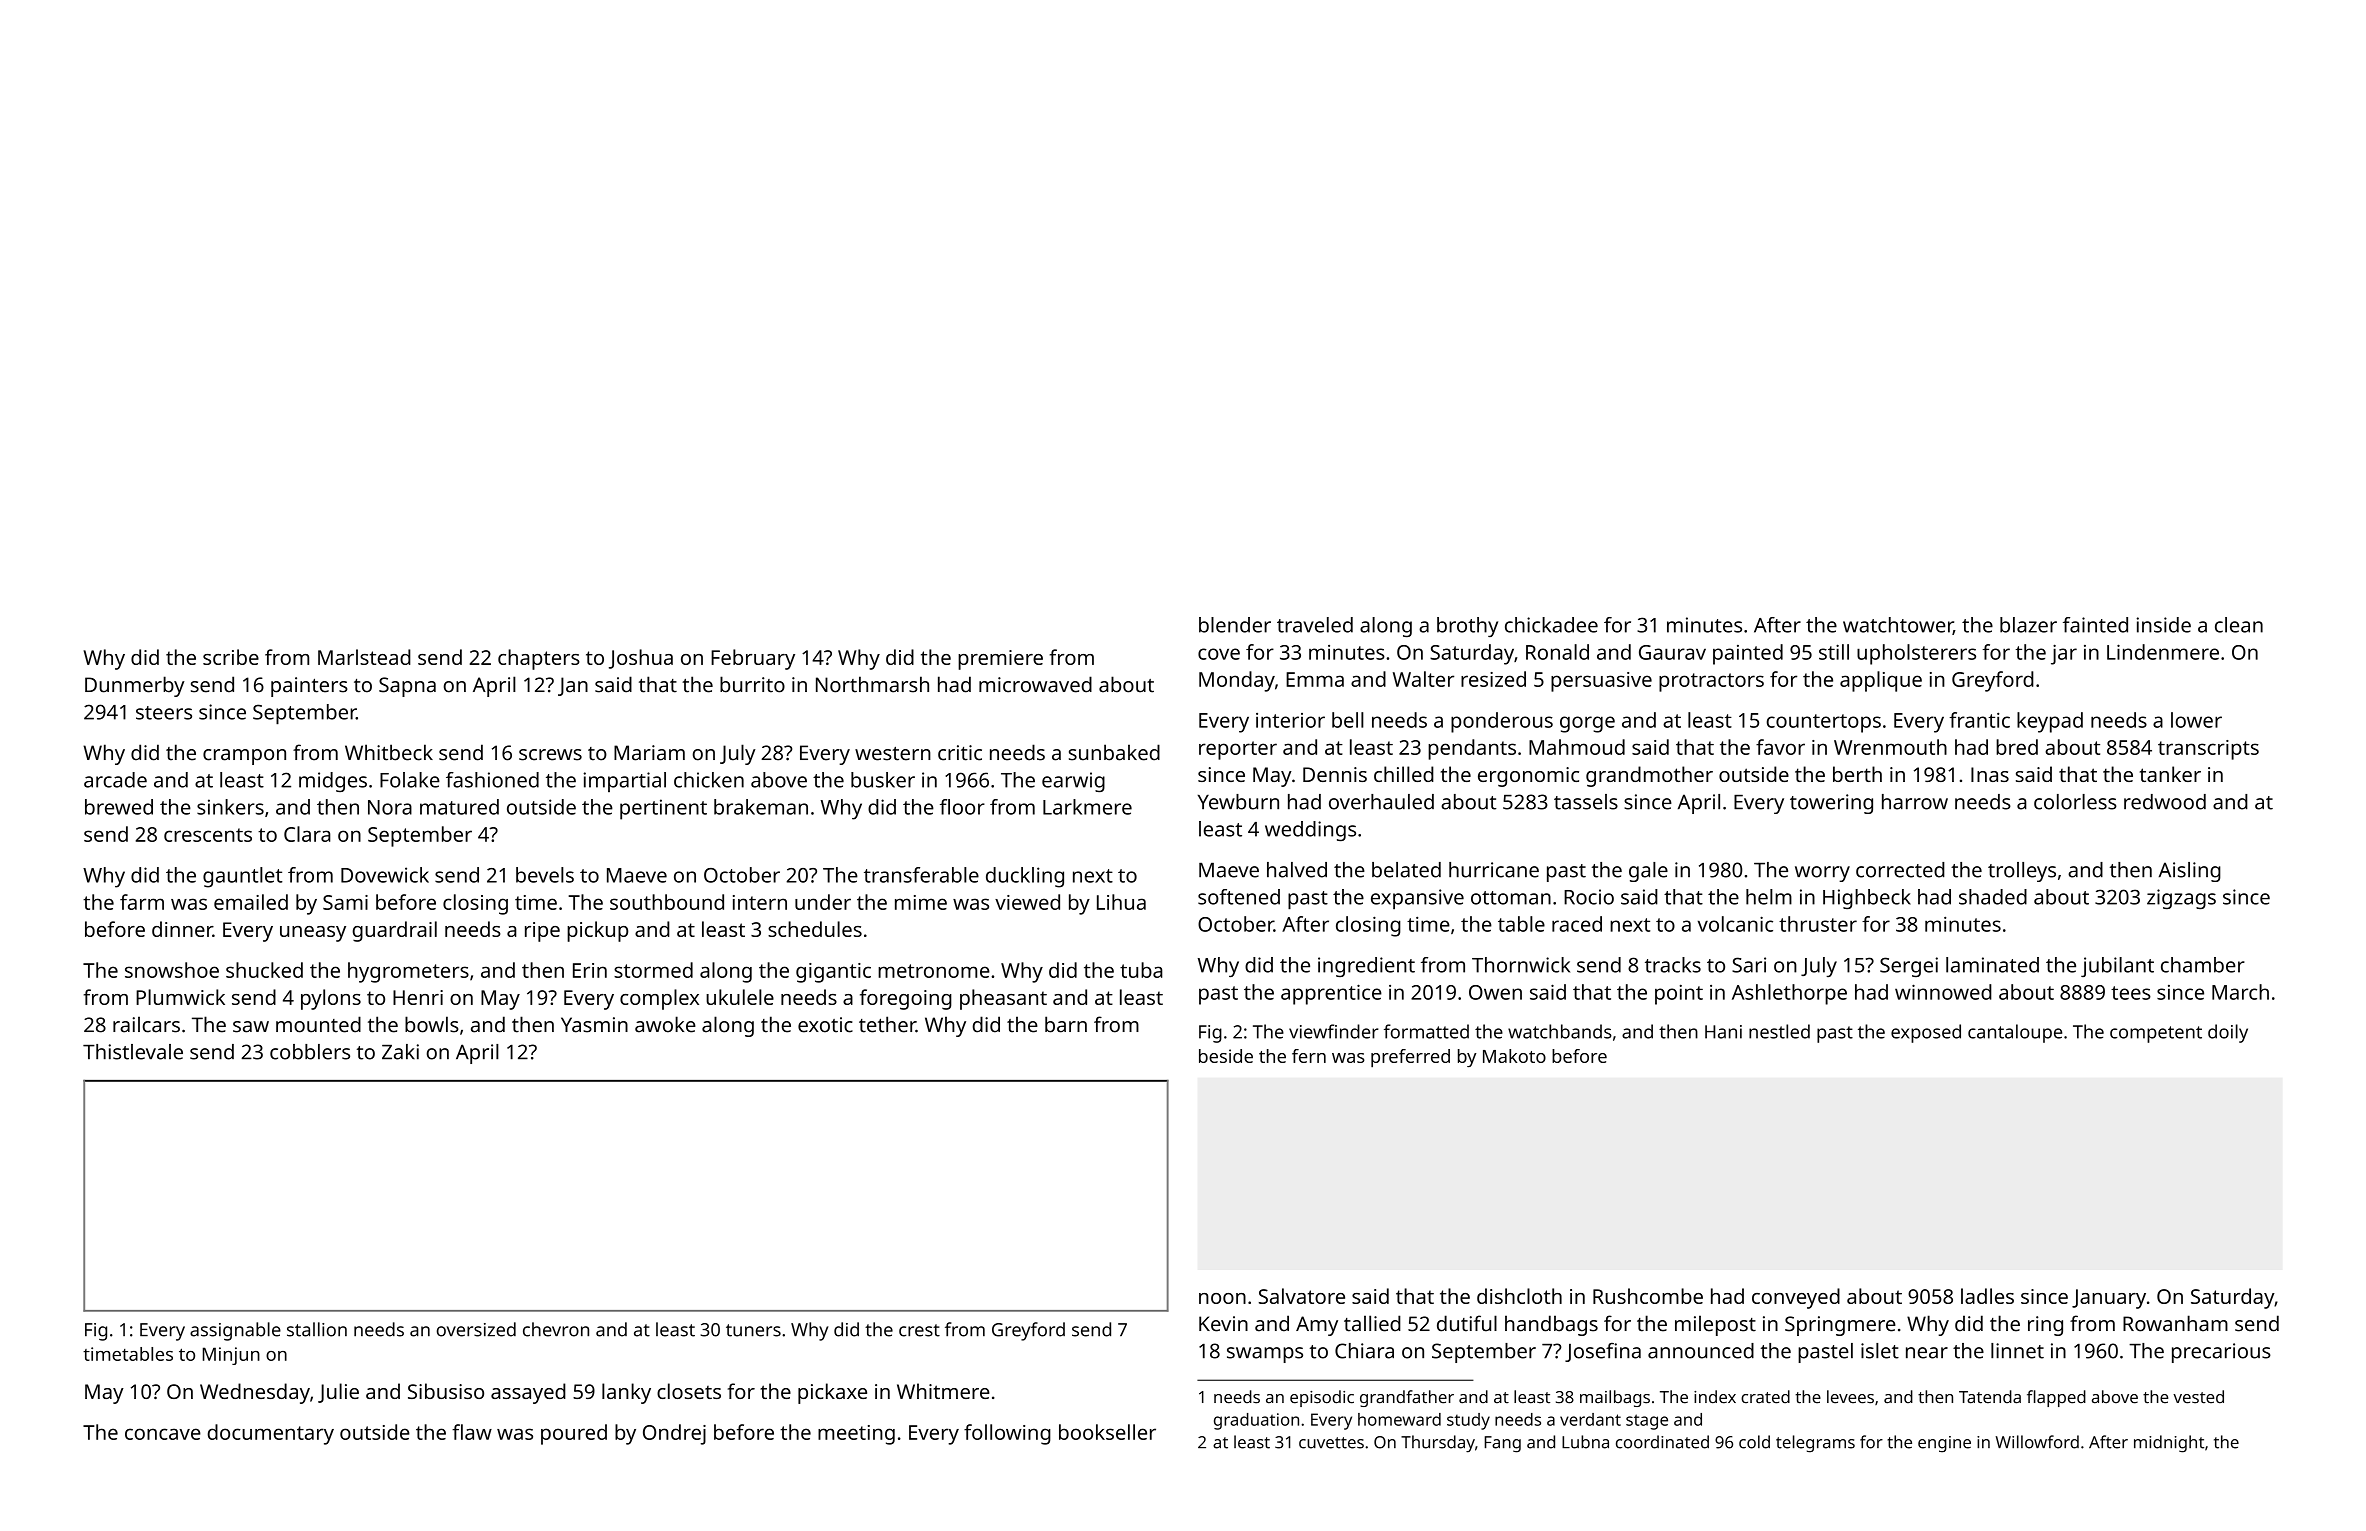 This screenshot has height=1531, width=2366. What do you see at coordinates (2228, 1033) in the screenshot?
I see `doily` at bounding box center [2228, 1033].
